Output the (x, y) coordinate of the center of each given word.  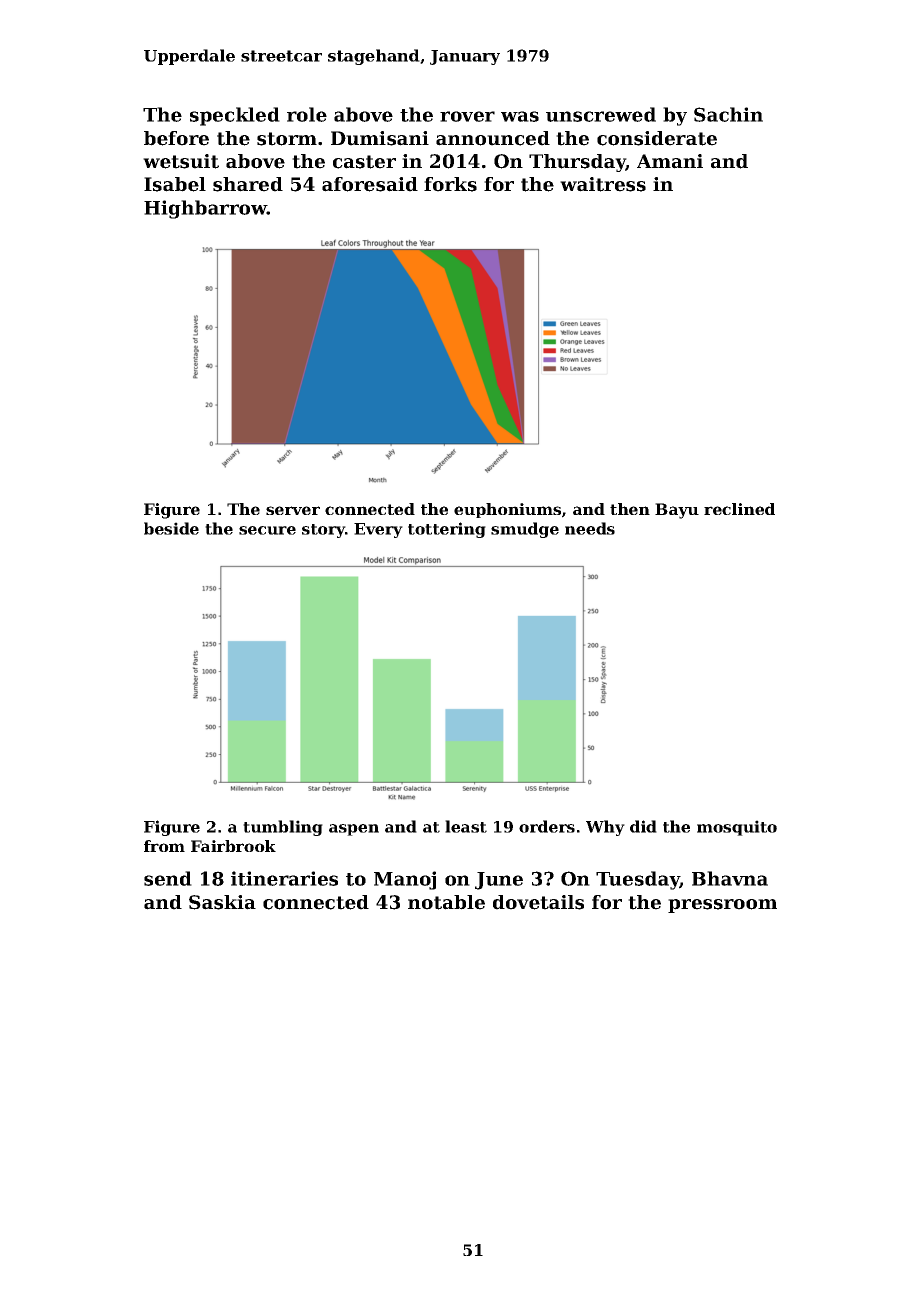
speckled (235, 116)
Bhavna (730, 878)
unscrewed (601, 114)
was (520, 116)
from (164, 846)
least (466, 826)
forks (450, 184)
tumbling (283, 828)
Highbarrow (205, 209)
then (630, 509)
